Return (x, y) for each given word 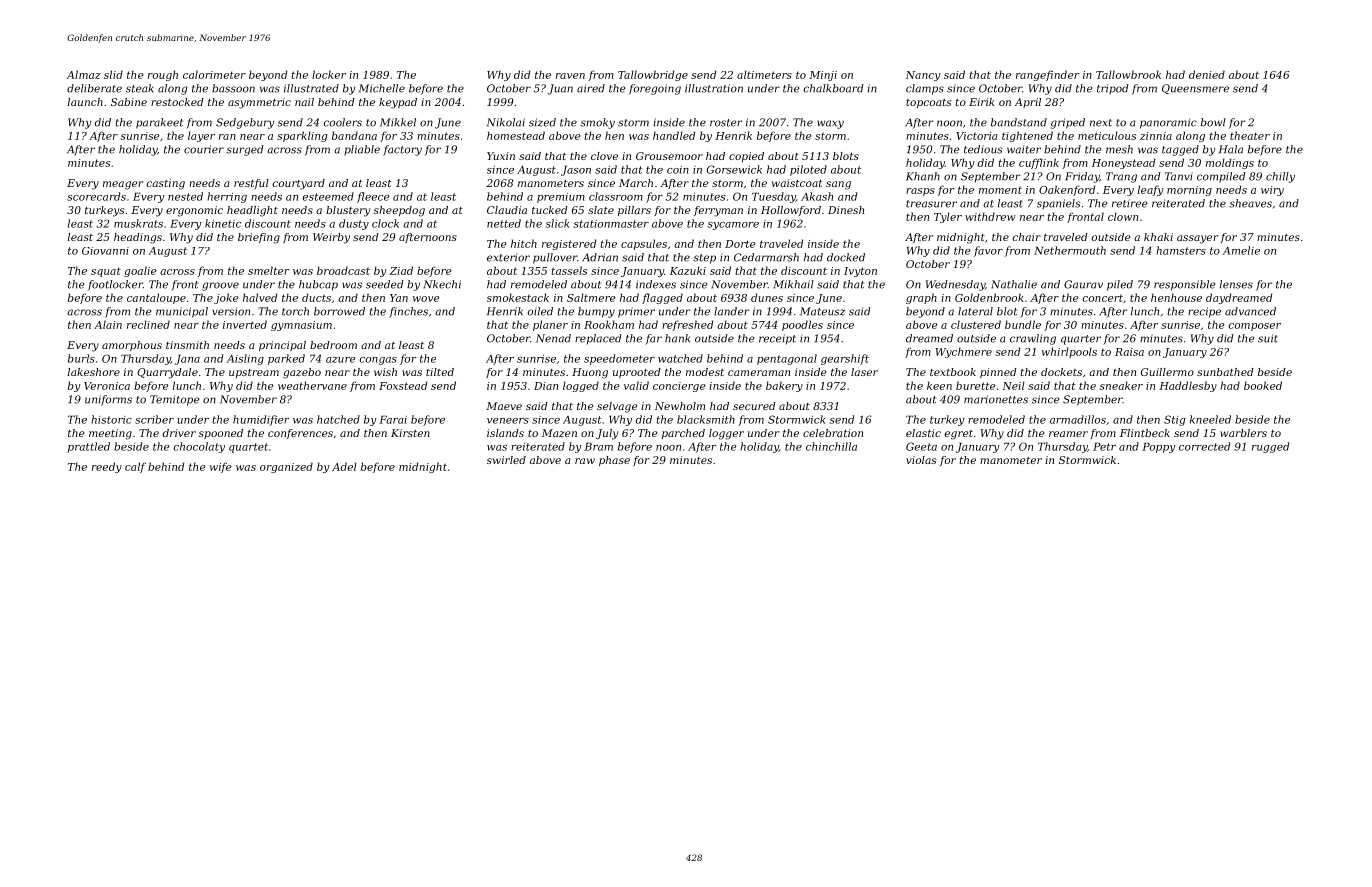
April (1027, 103)
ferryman (718, 211)
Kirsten (410, 433)
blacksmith (706, 419)
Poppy (1159, 447)
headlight (252, 211)
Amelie (1241, 250)
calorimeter (214, 74)
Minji (823, 76)
